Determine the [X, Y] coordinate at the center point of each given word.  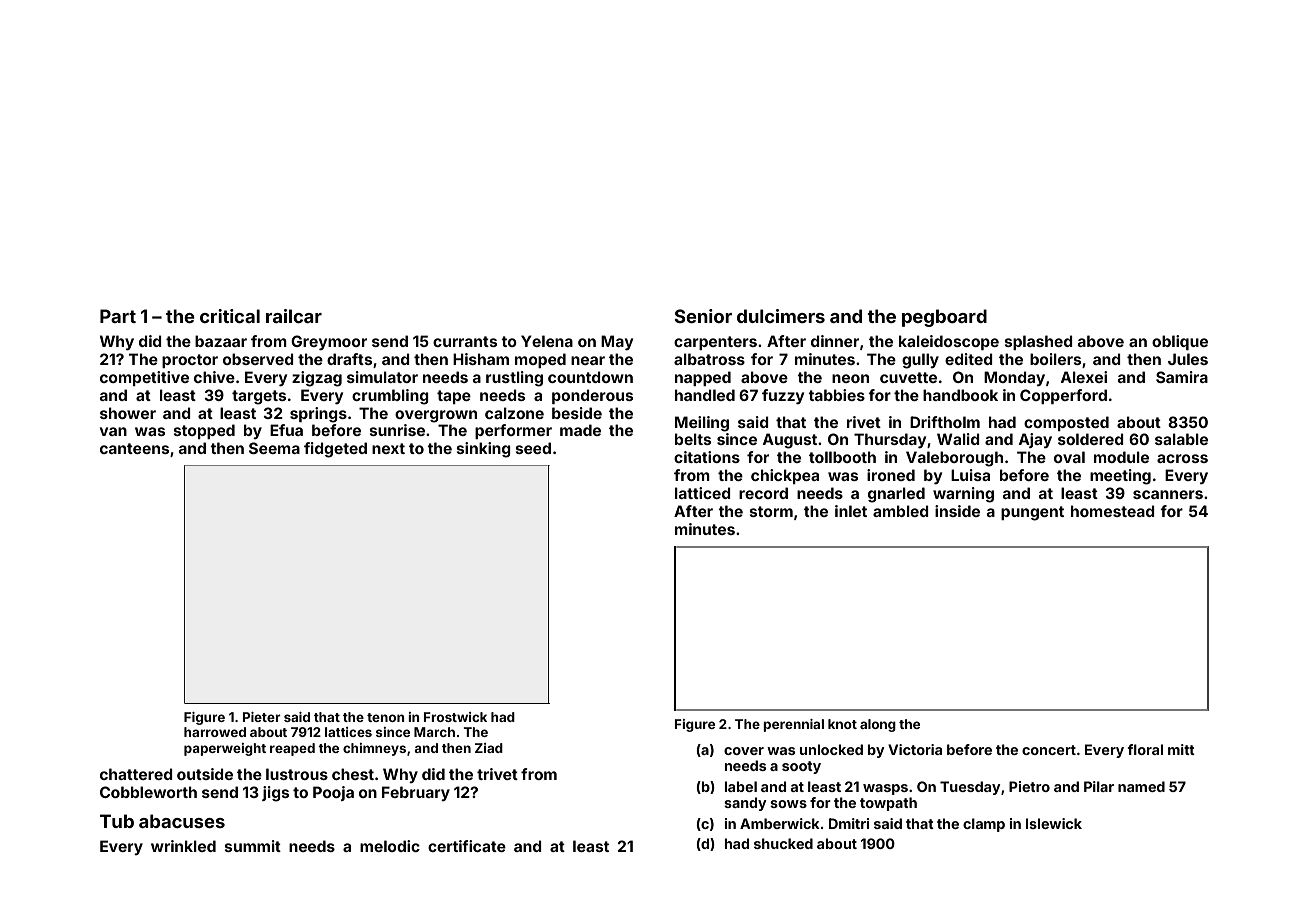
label [741, 786]
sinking [484, 450]
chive [214, 377]
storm [771, 511]
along [878, 725]
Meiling [702, 424]
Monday [1014, 378]
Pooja [333, 793]
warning [963, 495]
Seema [274, 448]
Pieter [262, 717]
